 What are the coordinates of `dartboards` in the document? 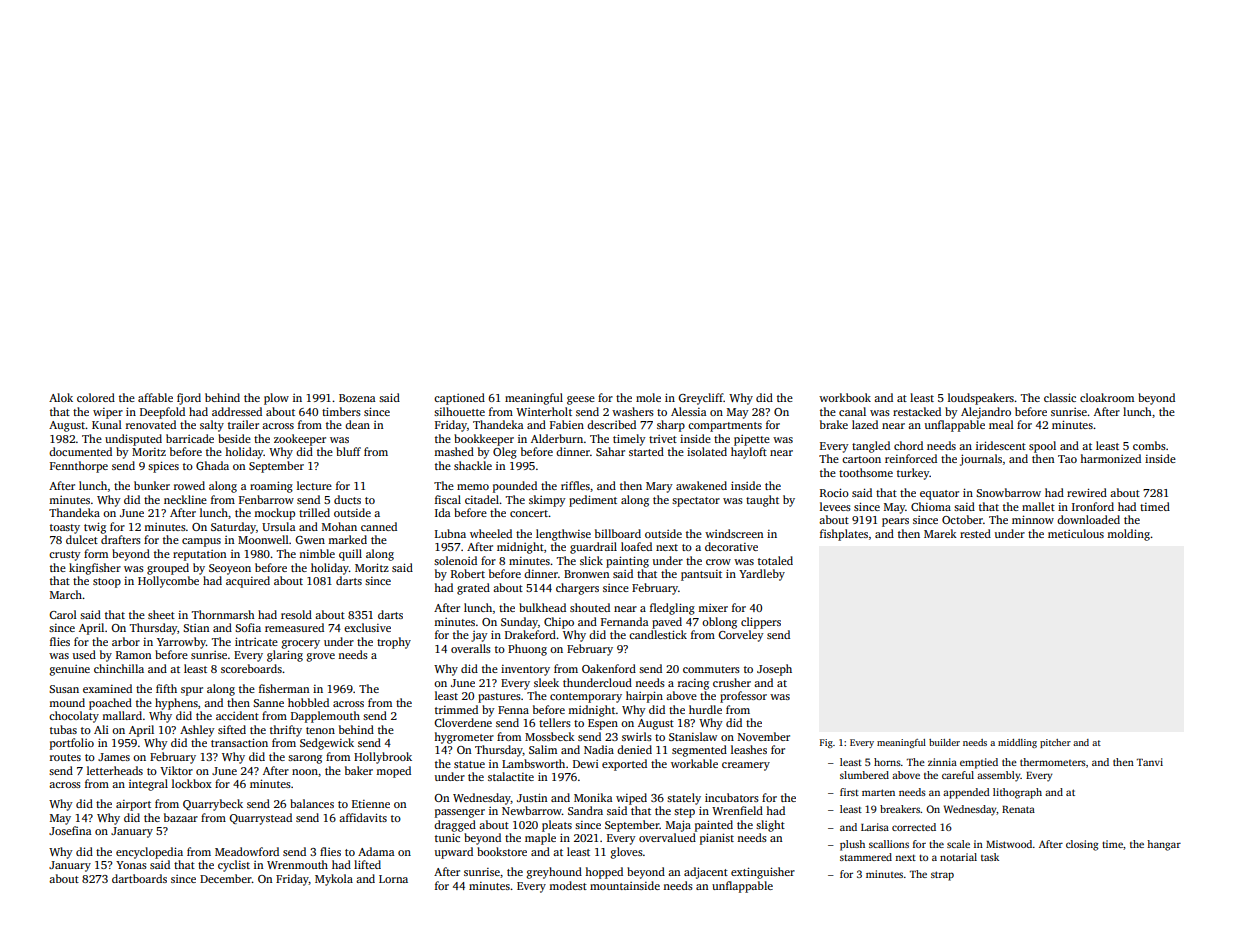 It's located at (139, 878).
